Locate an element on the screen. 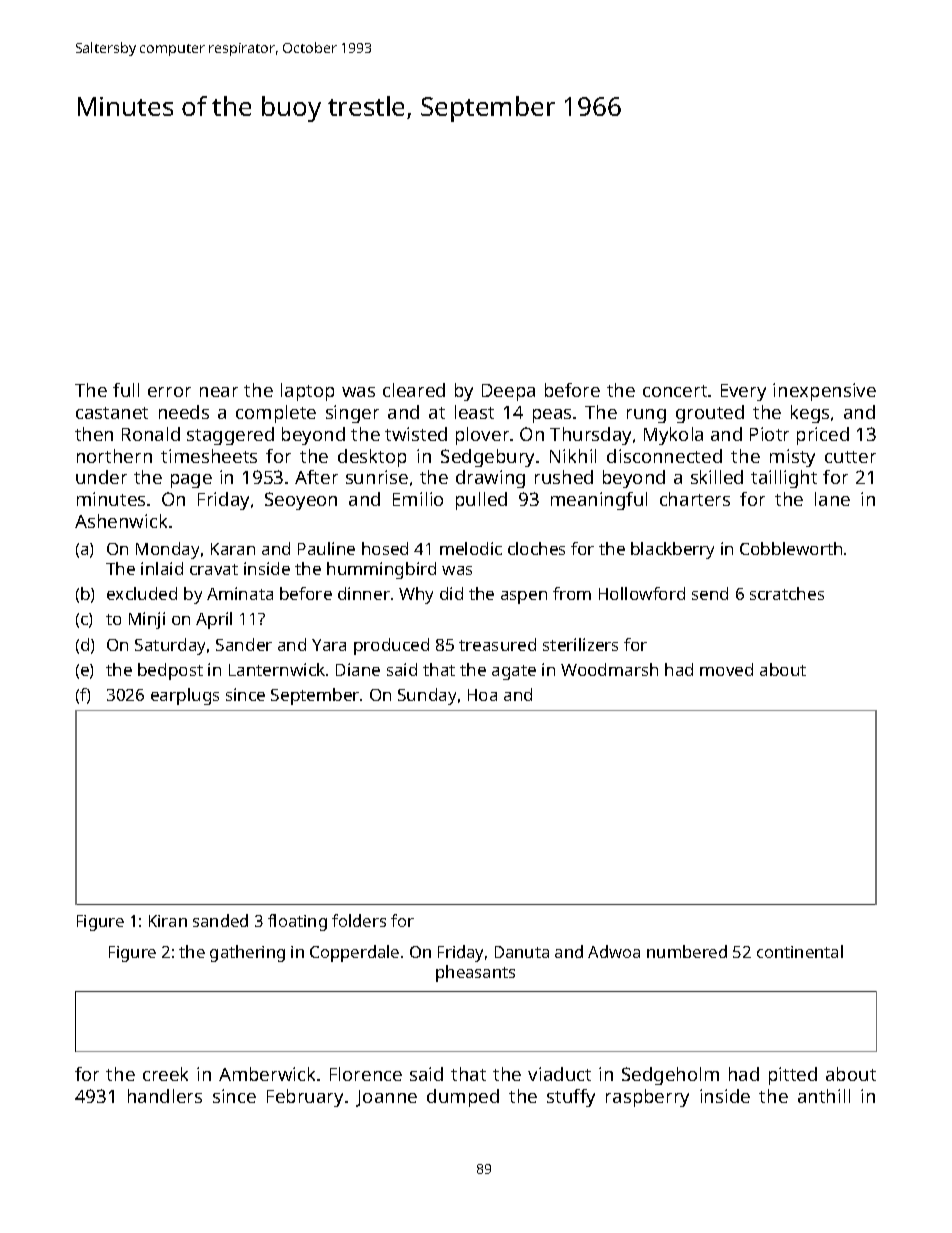 Image resolution: width=952 pixels, height=1233 pixels. dumped is located at coordinates (463, 1098).
